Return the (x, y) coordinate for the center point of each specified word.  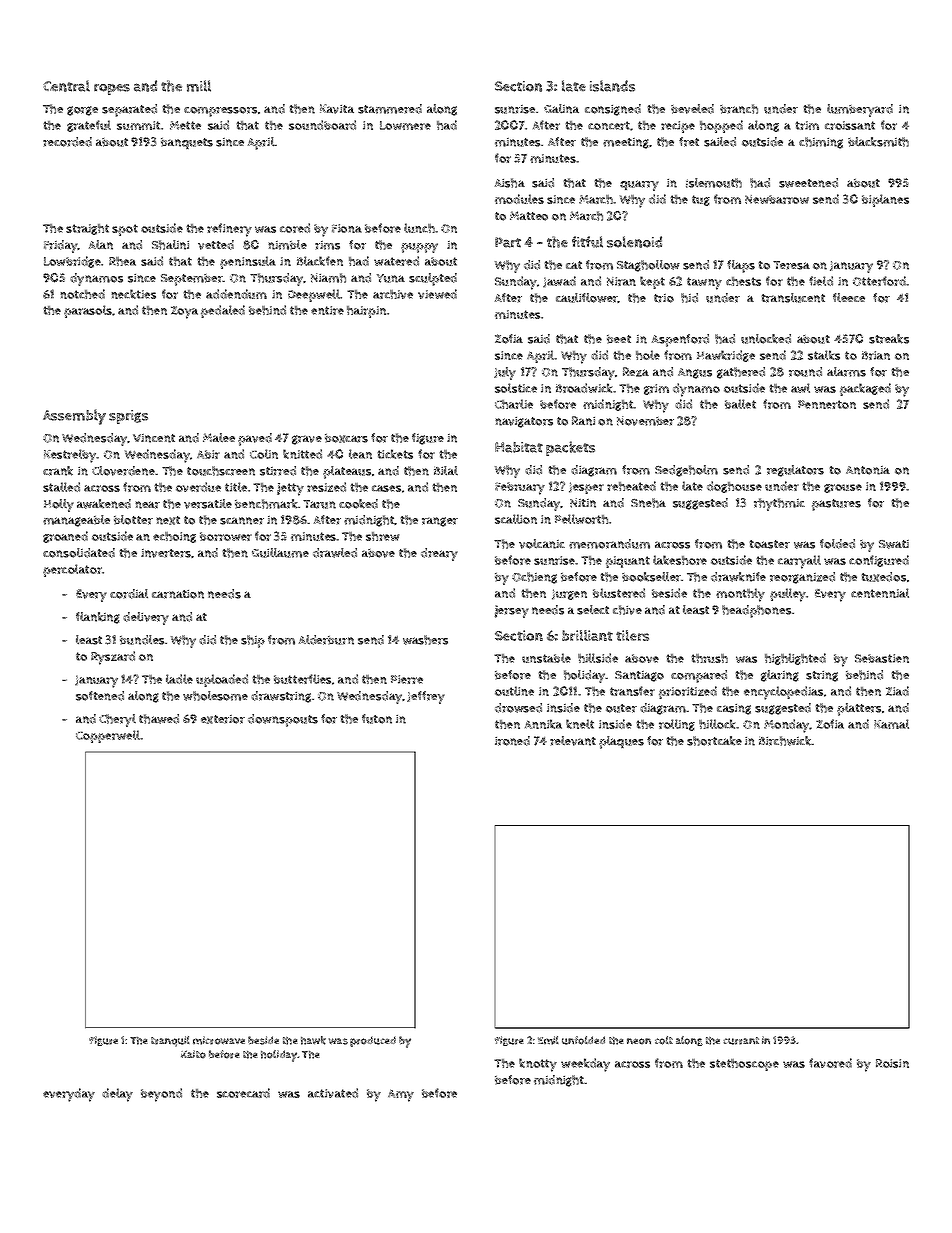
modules (519, 199)
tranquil (170, 1041)
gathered (741, 373)
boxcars (346, 438)
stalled (61, 487)
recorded (67, 142)
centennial (880, 593)
